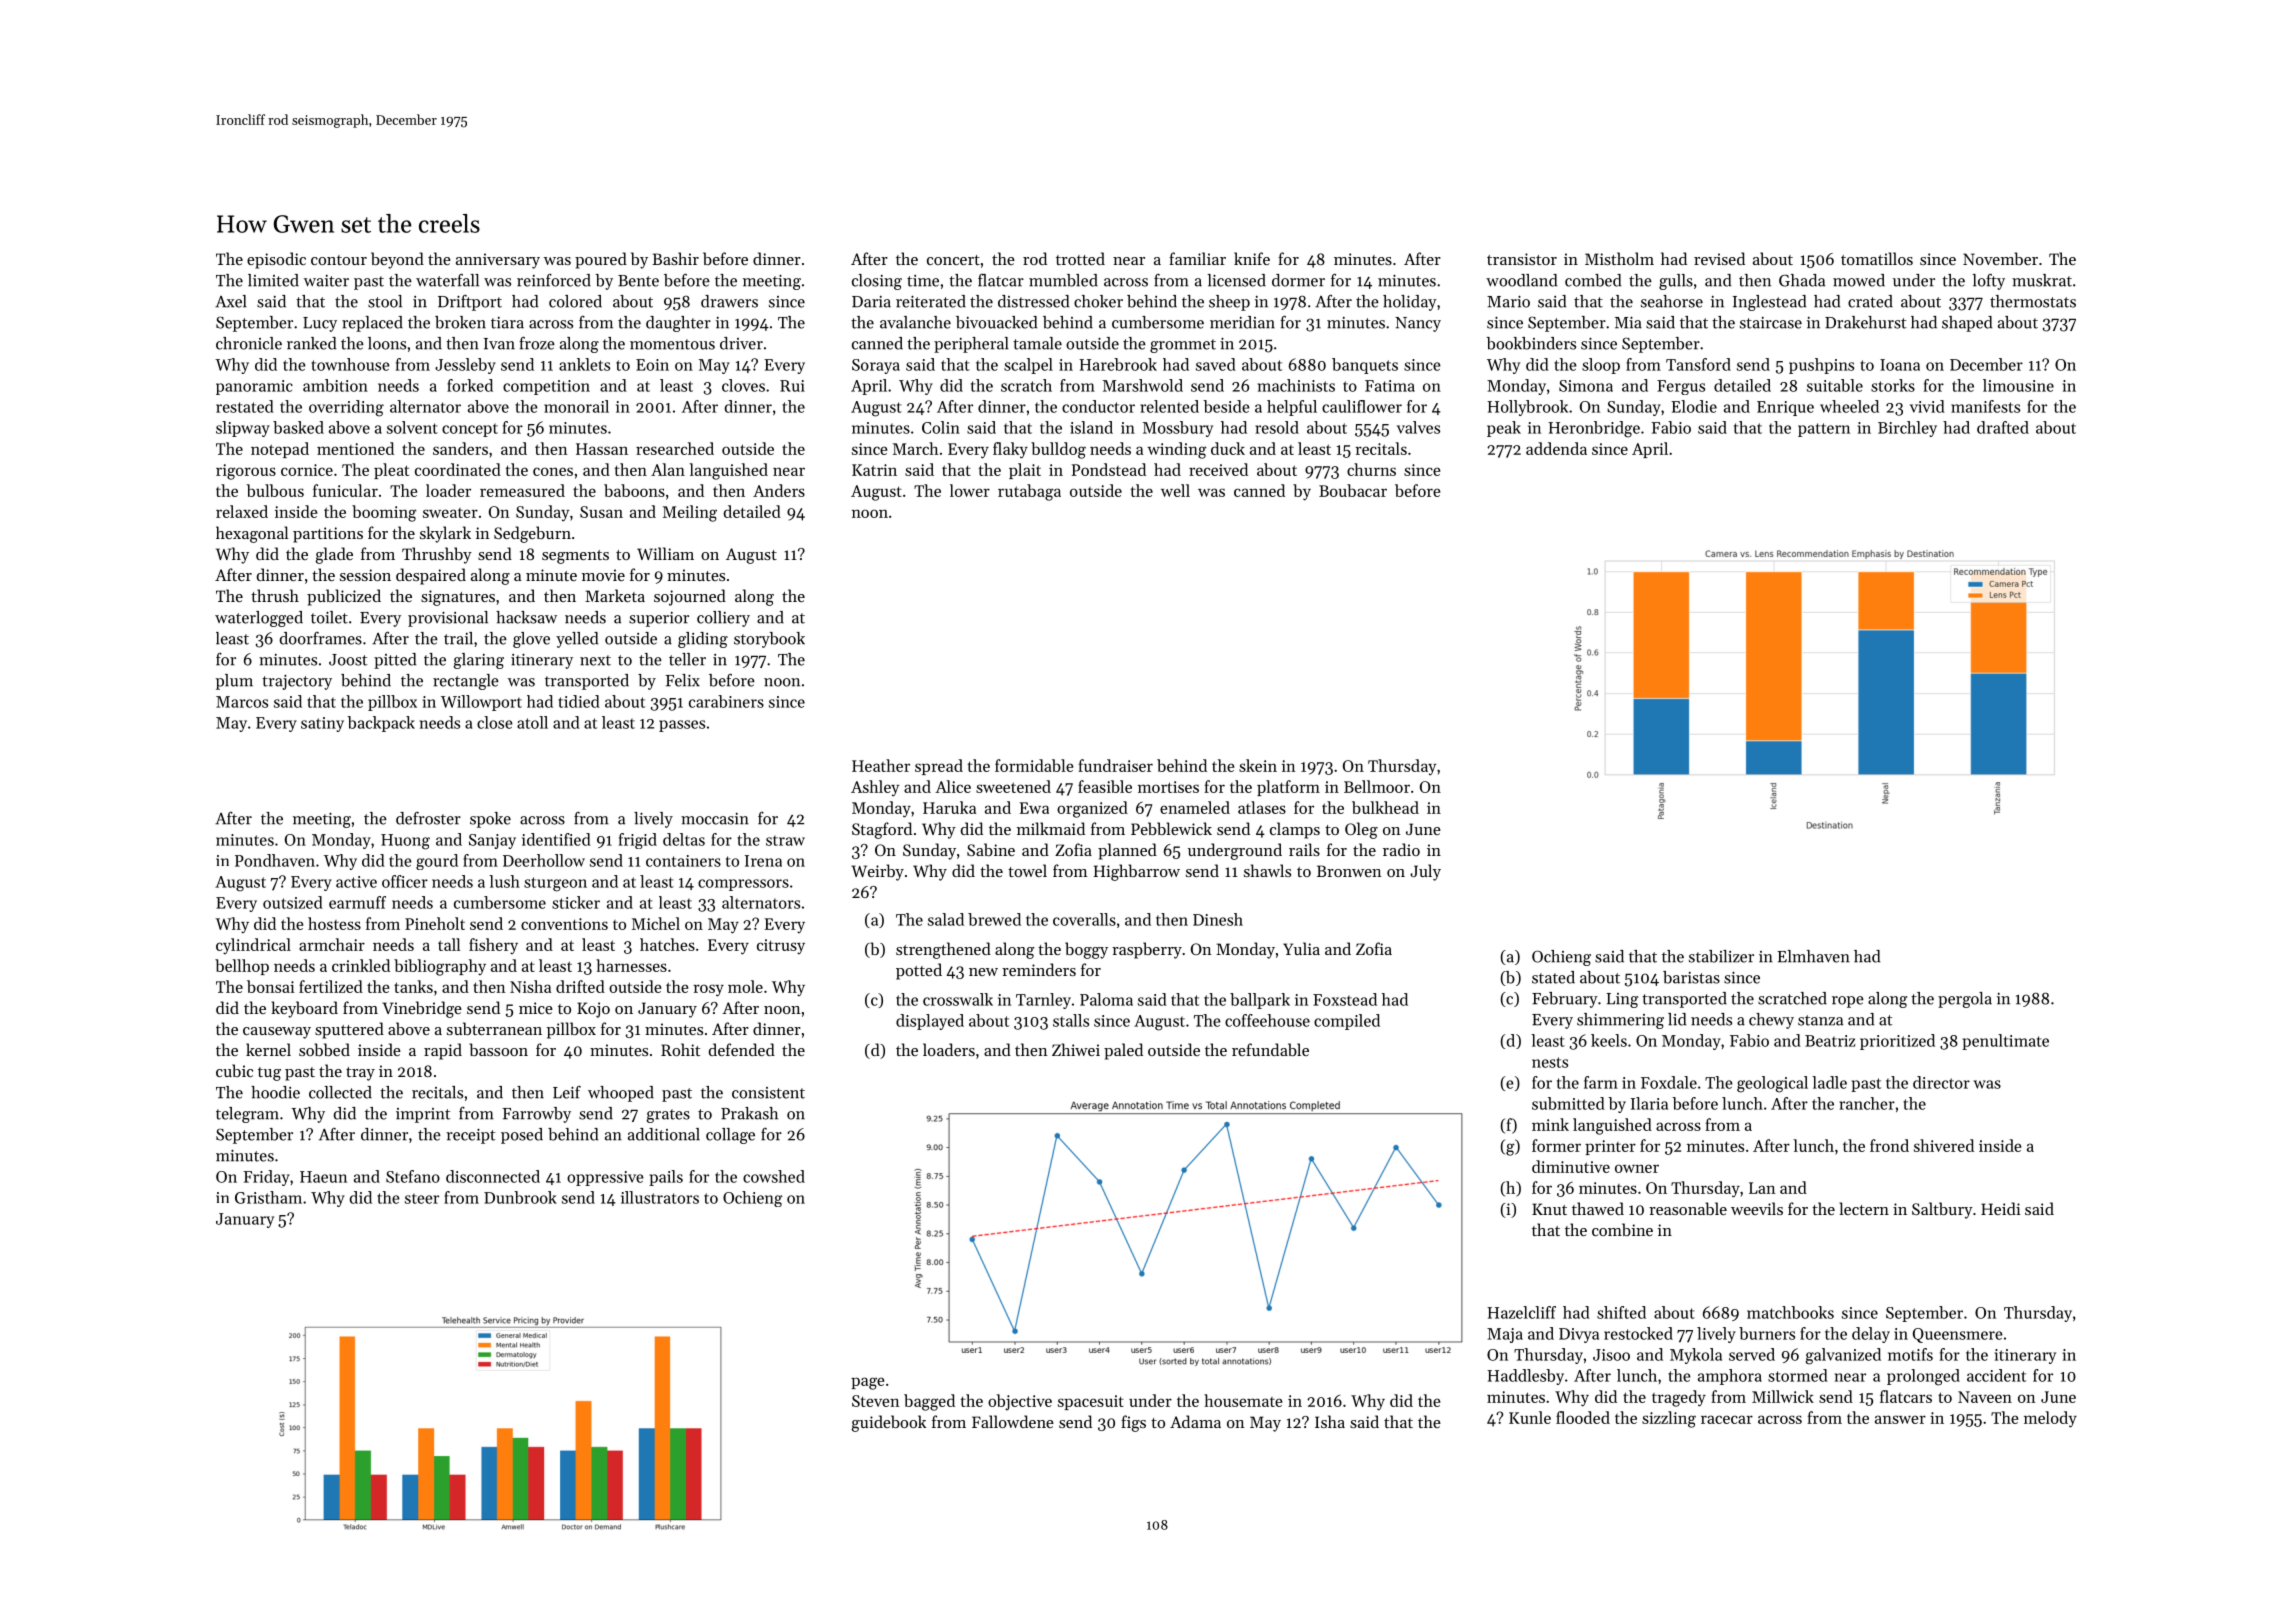  What do you see at coordinates (243, 429) in the document?
I see `slipway` at bounding box center [243, 429].
